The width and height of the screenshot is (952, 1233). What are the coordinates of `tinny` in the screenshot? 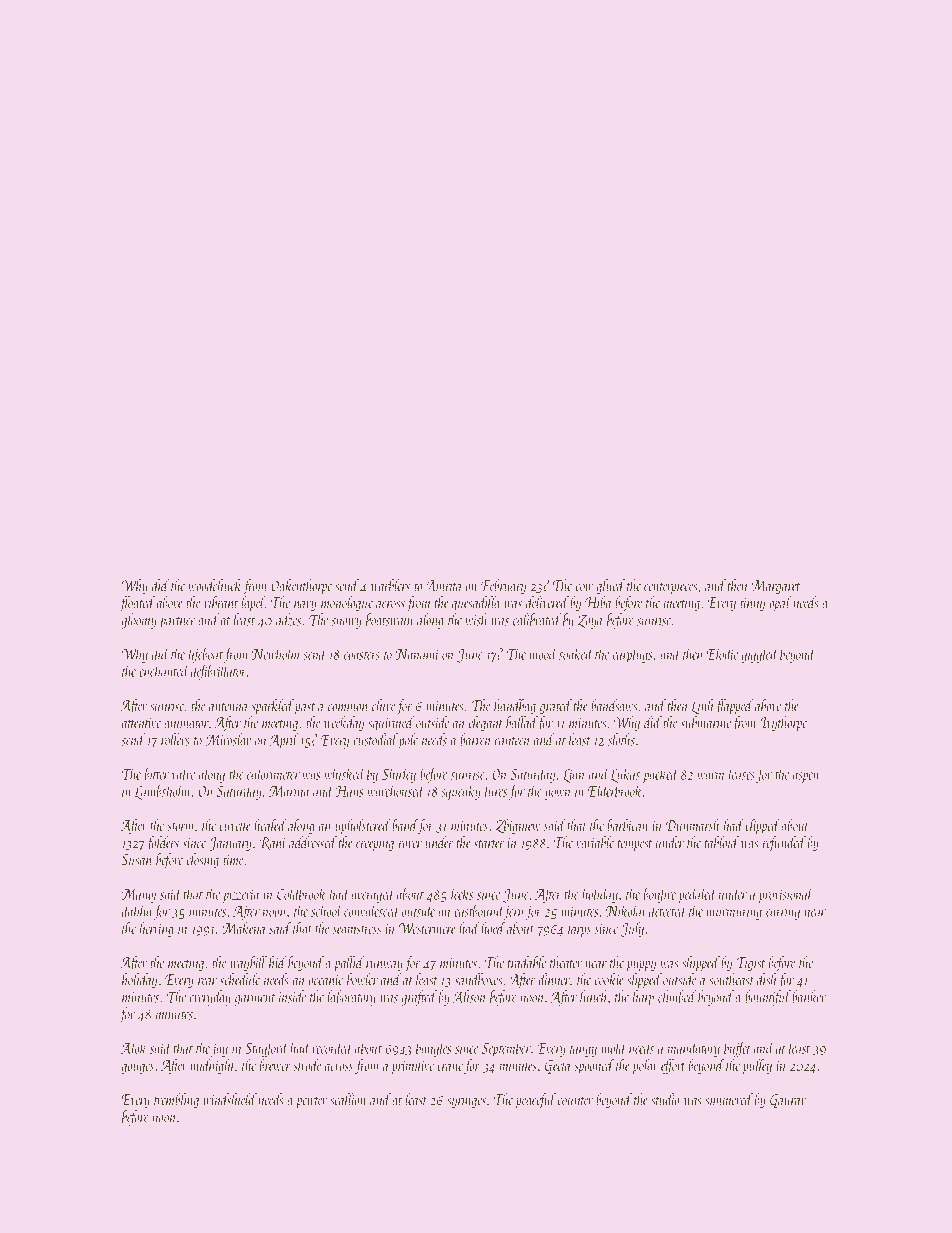 It's located at (752, 605).
